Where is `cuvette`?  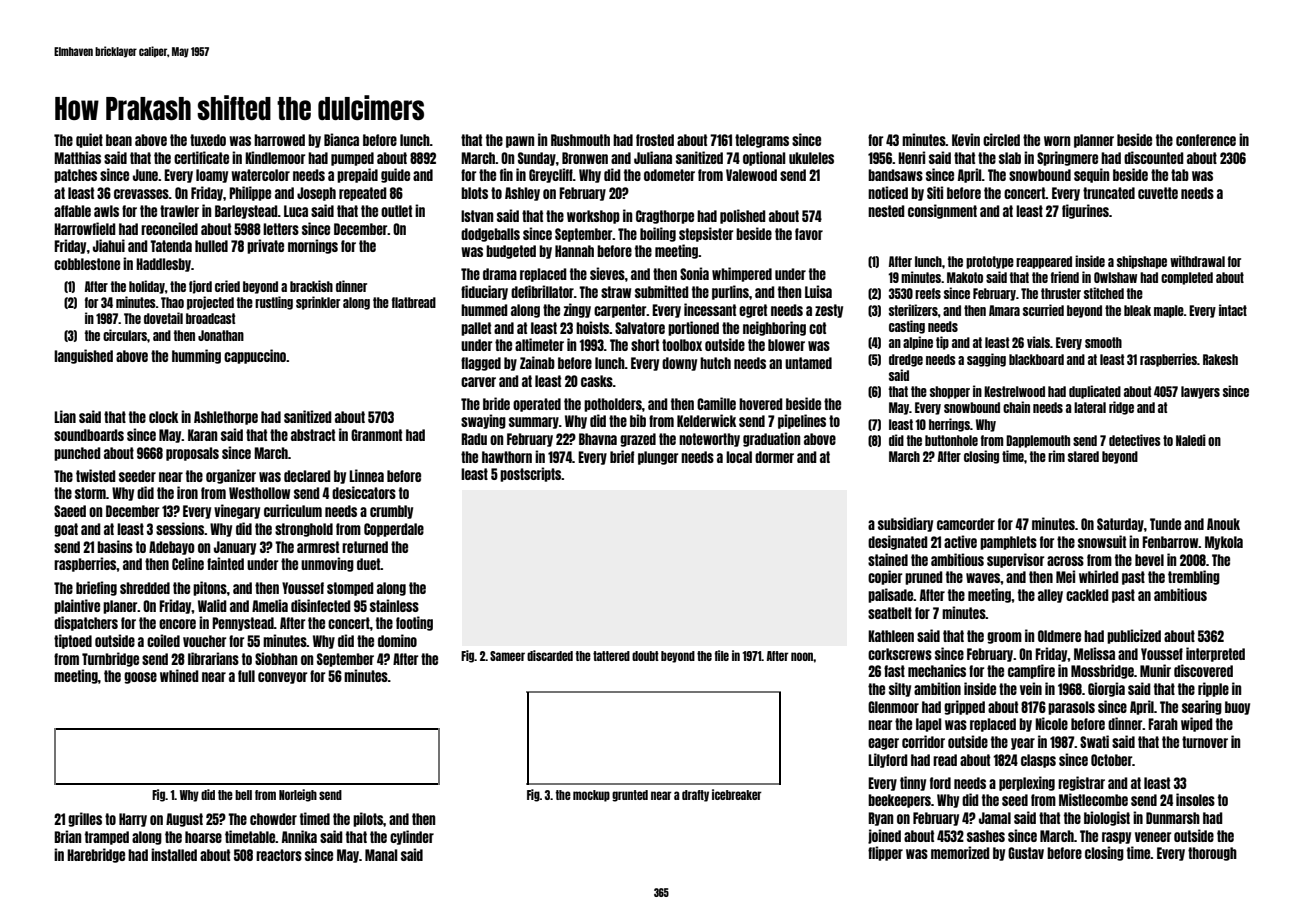 cuvette is located at coordinates (1158, 193).
